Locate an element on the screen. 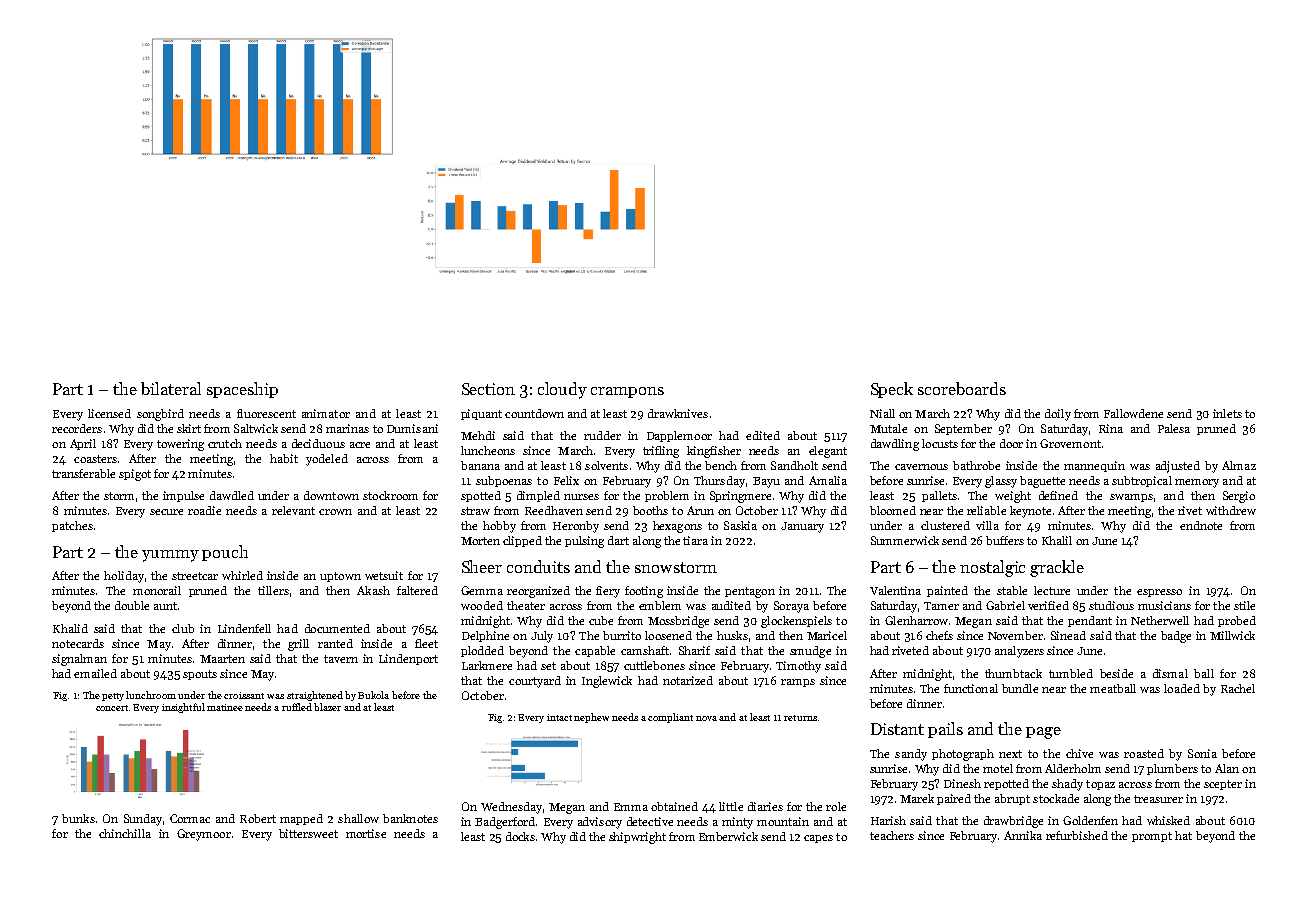 The width and height of the screenshot is (1308, 924). Grovemont is located at coordinates (1070, 443).
